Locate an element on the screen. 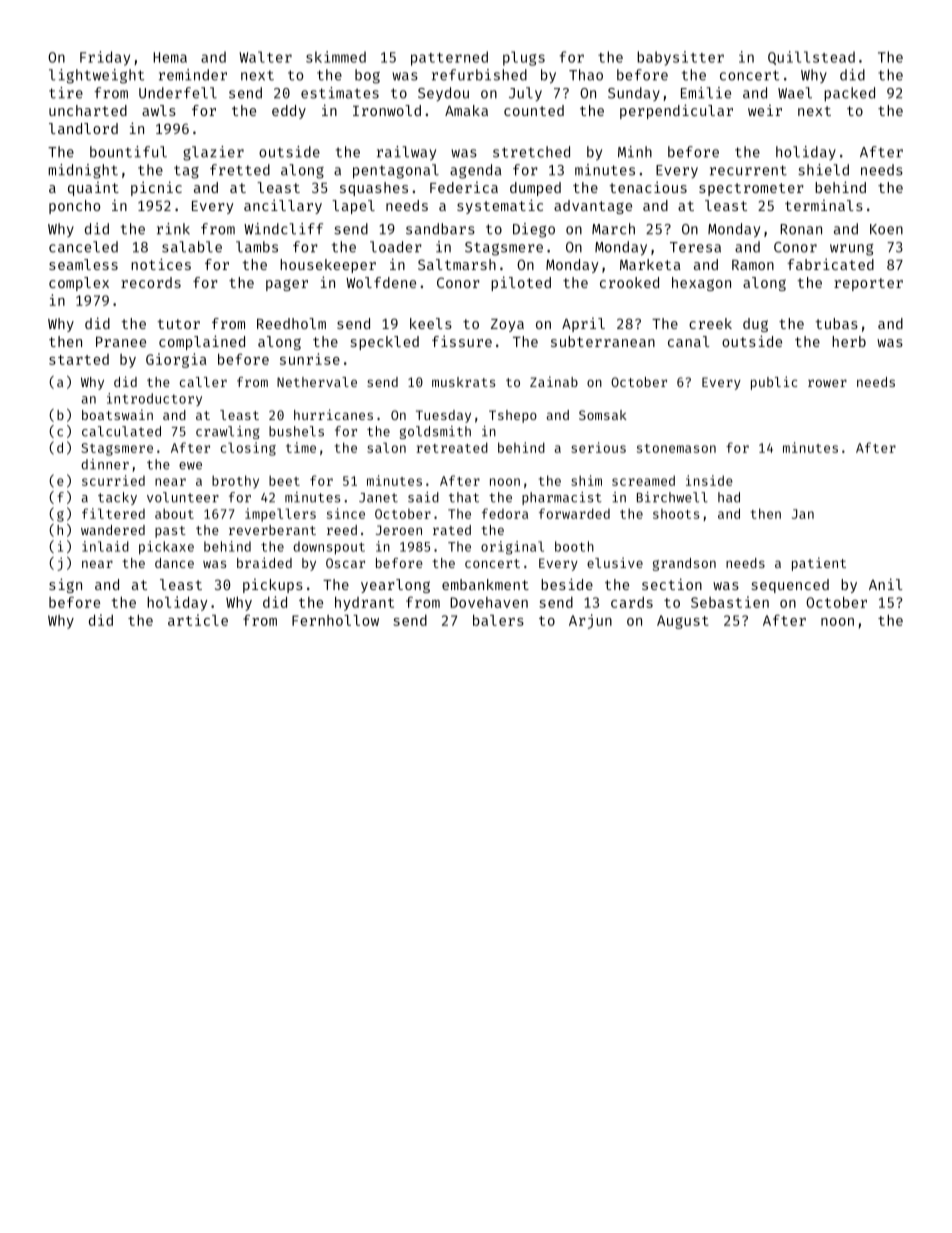 The width and height of the screenshot is (952, 1233). Federica is located at coordinates (464, 187).
